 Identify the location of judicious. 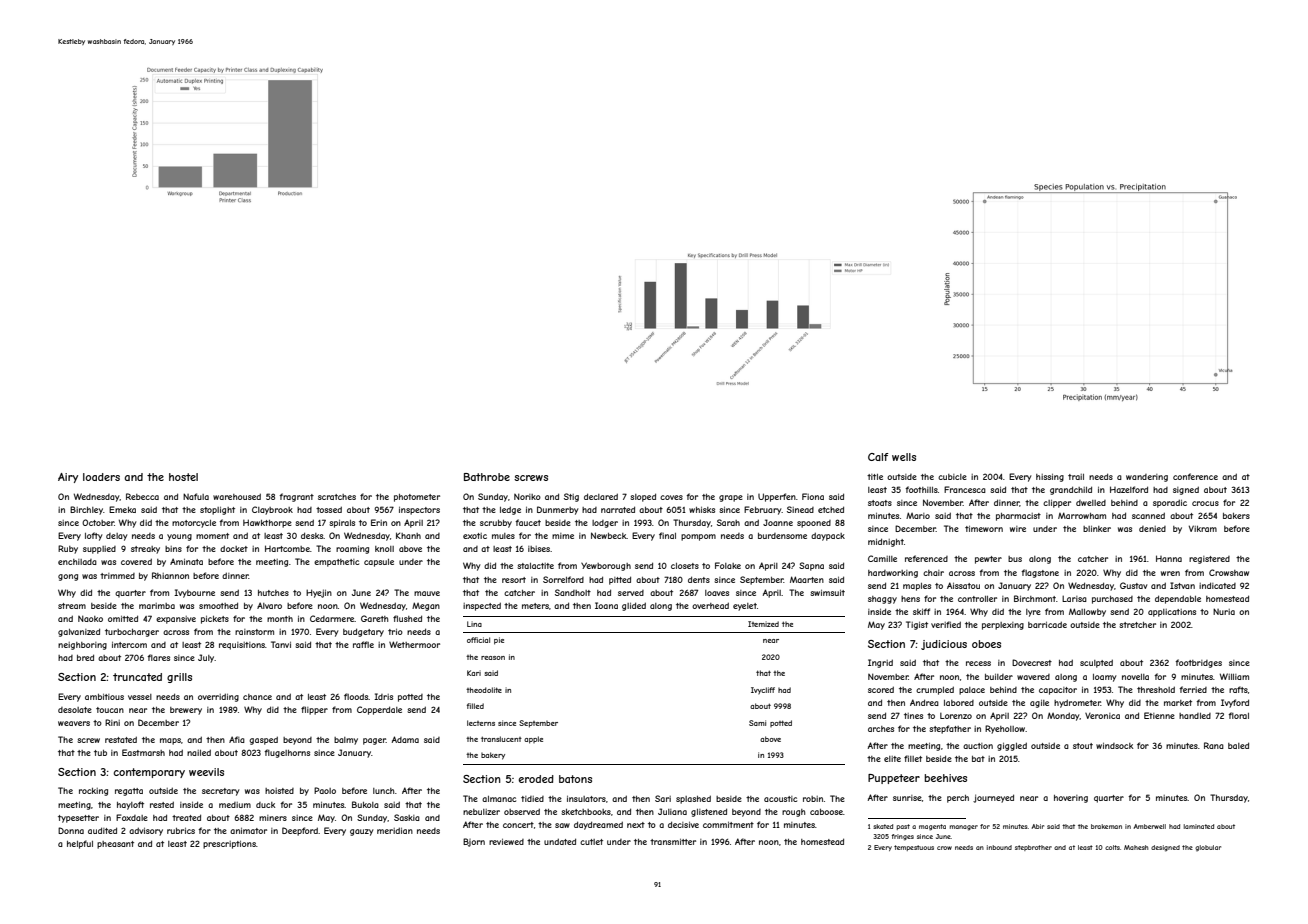
(944, 645).
